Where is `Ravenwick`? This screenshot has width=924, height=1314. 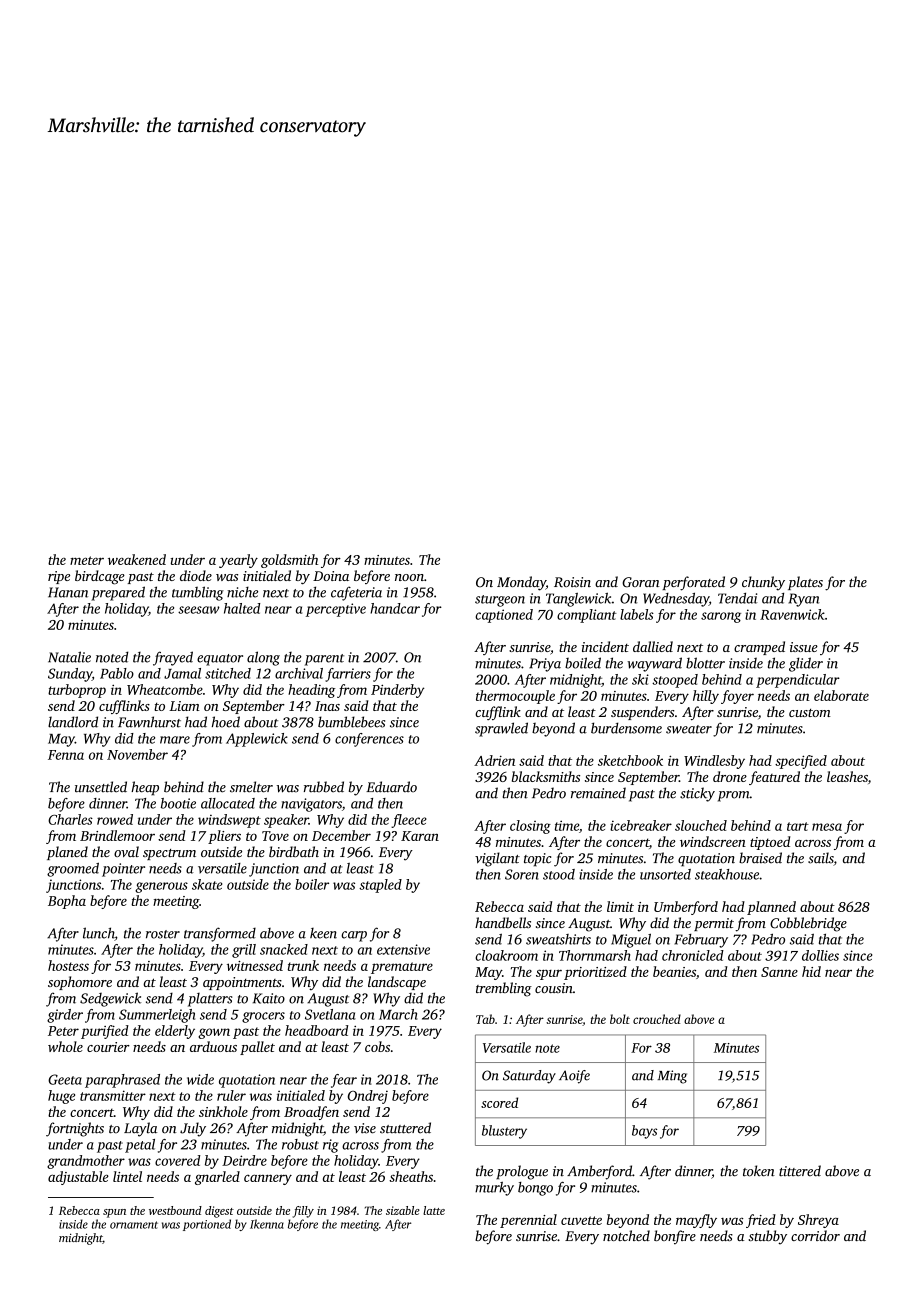 Ravenwick is located at coordinates (792, 614).
